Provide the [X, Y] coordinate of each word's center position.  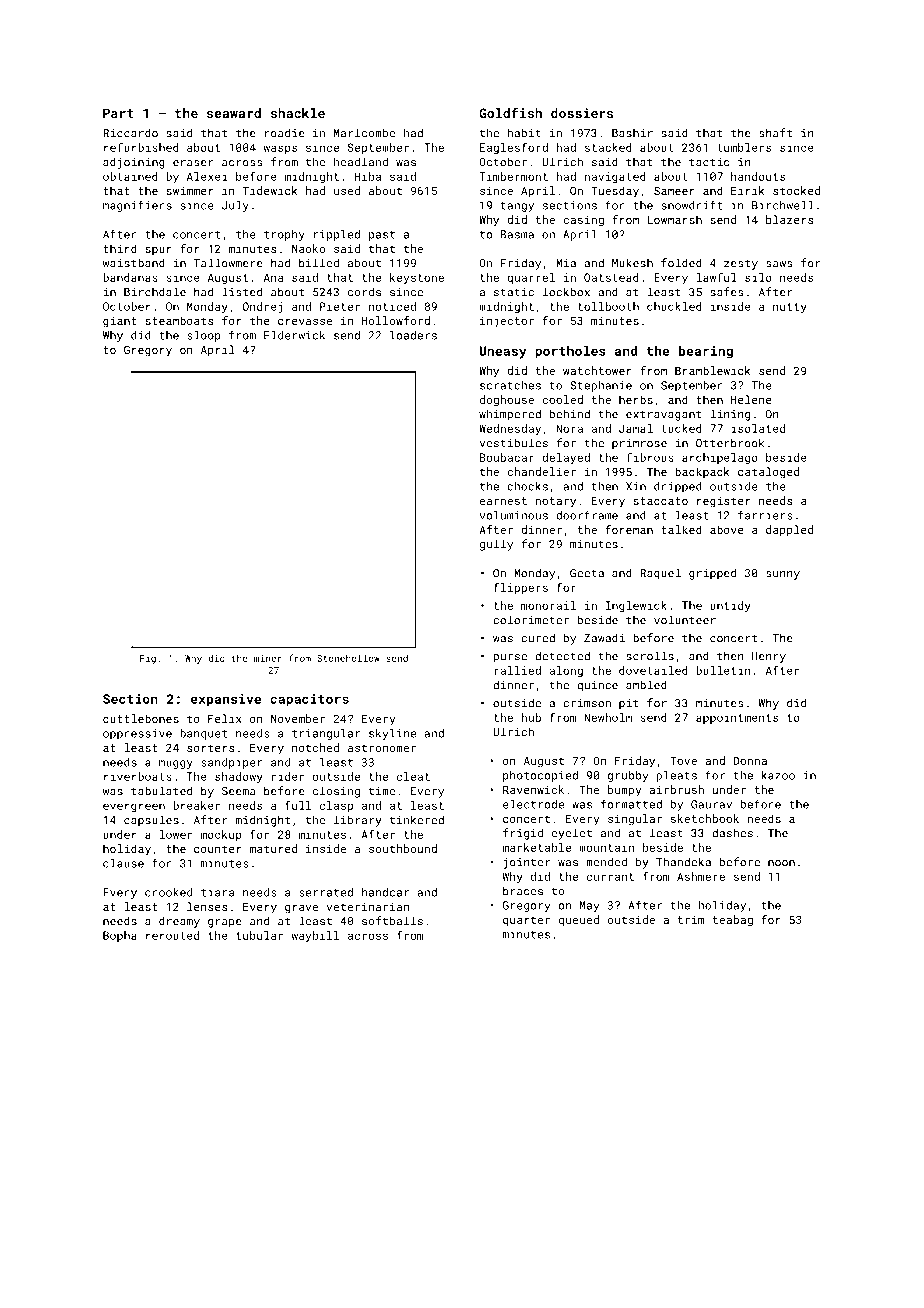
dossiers [582, 113]
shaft [775, 133]
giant [120, 322]
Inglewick [636, 606]
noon [781, 863]
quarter [526, 921]
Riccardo [131, 133]
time [382, 791]
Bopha [120, 936]
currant [610, 877]
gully [496, 545]
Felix [225, 718]
